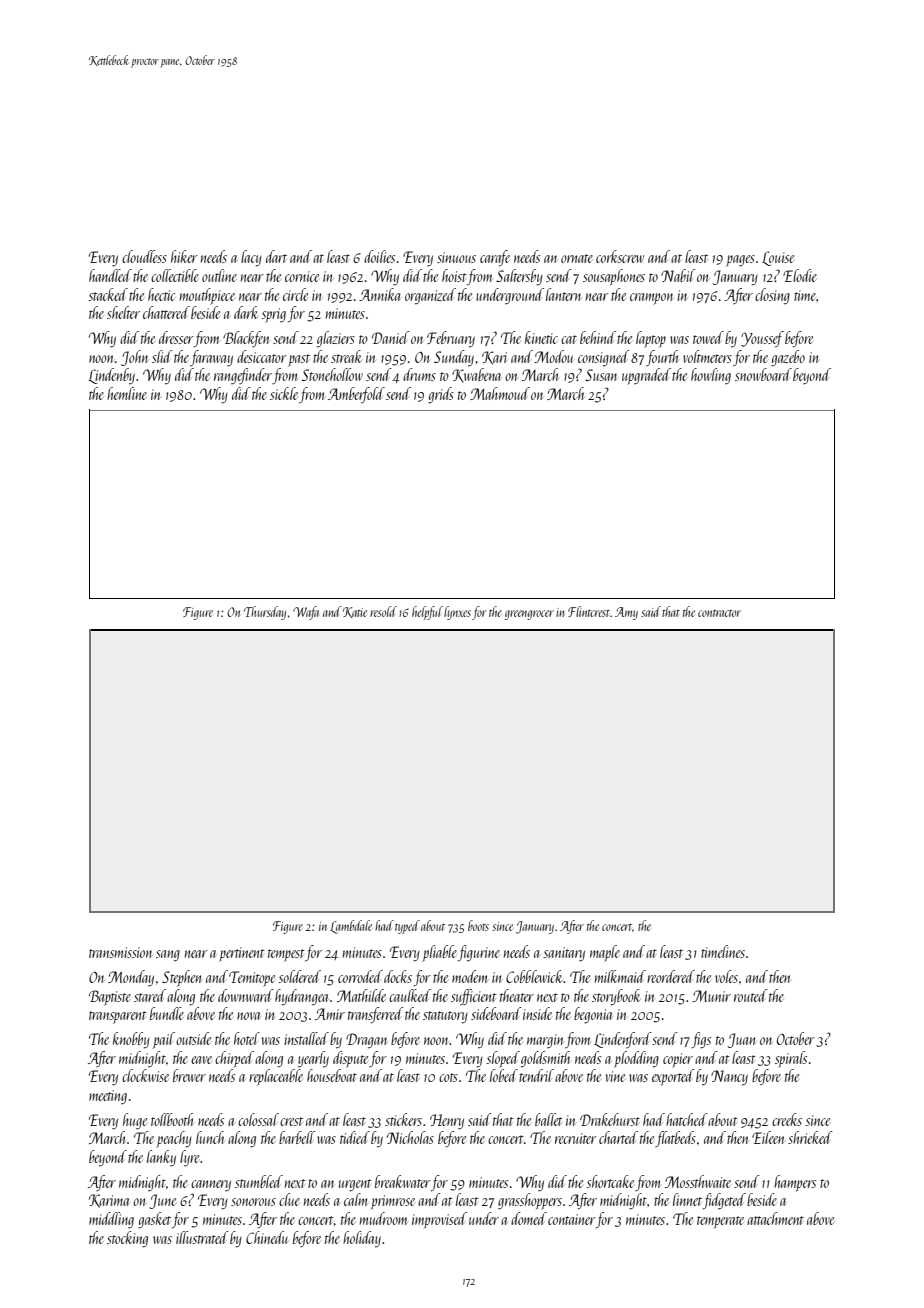  Describe the element at coordinates (262, 356) in the screenshot. I see `desiccator` at that location.
